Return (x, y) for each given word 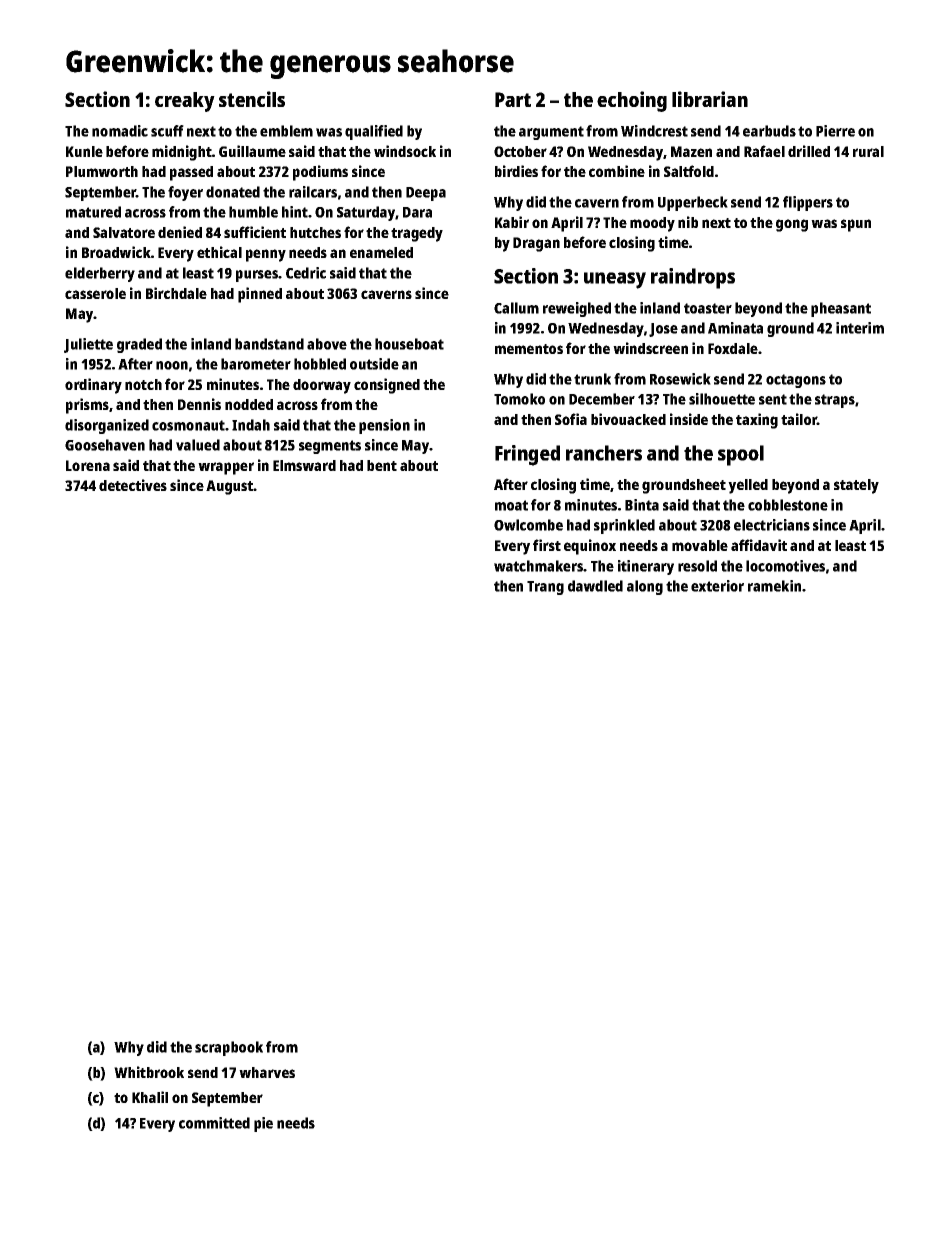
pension (384, 426)
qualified (374, 132)
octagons (796, 381)
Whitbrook (149, 1072)
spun (856, 225)
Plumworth (102, 171)
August (229, 487)
